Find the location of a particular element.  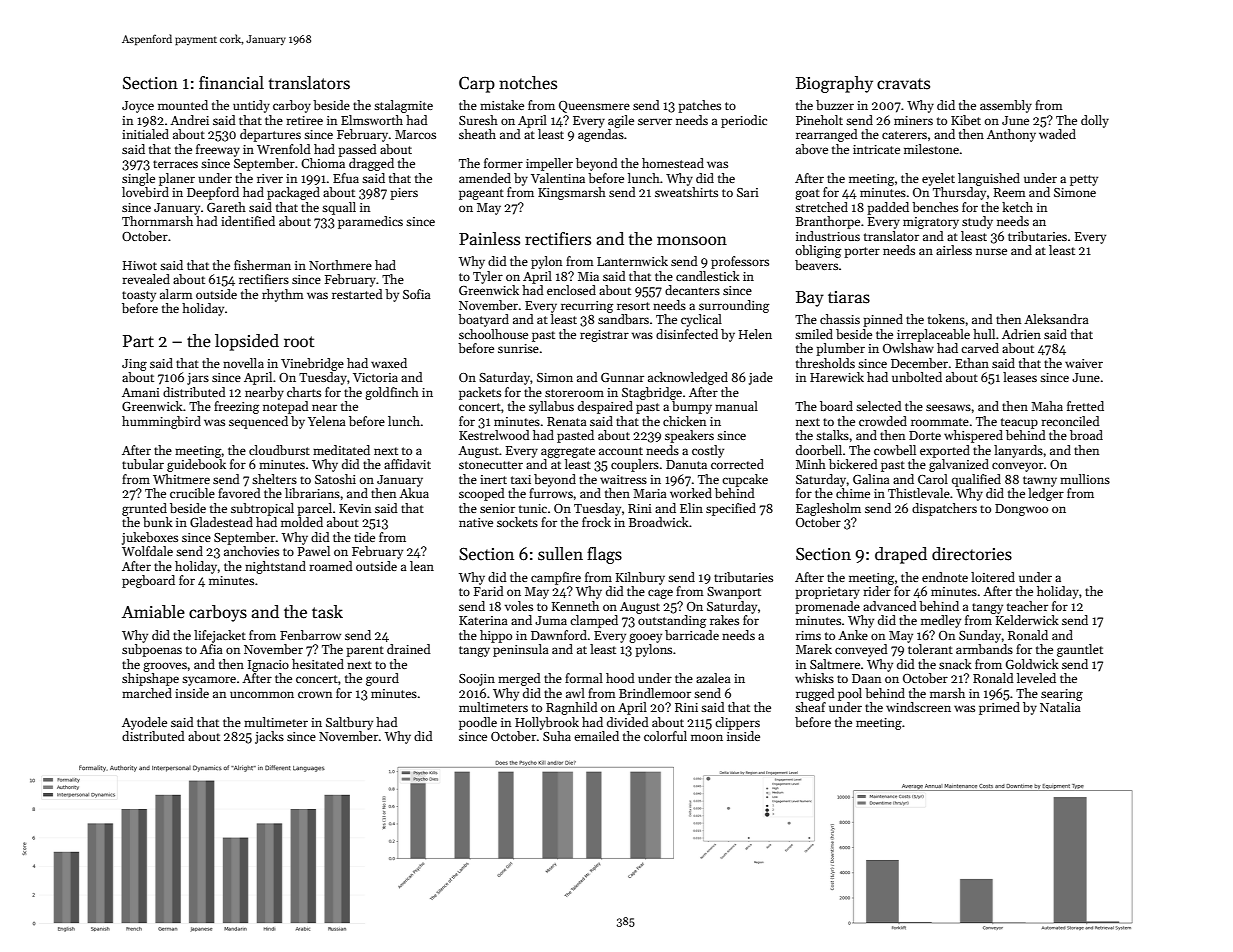

packets is located at coordinates (480, 393).
